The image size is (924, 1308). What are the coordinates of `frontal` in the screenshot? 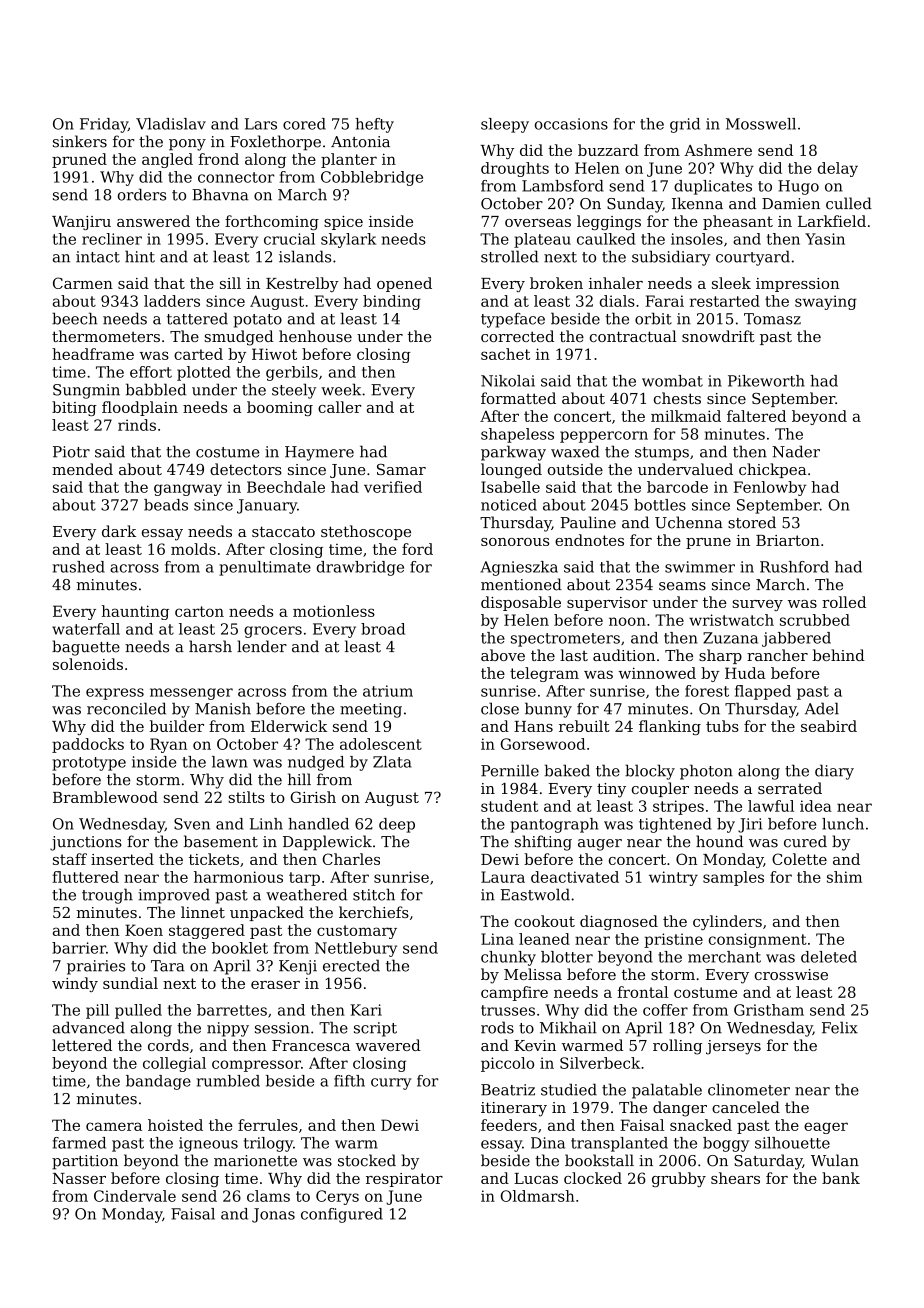 It's located at (643, 992).
